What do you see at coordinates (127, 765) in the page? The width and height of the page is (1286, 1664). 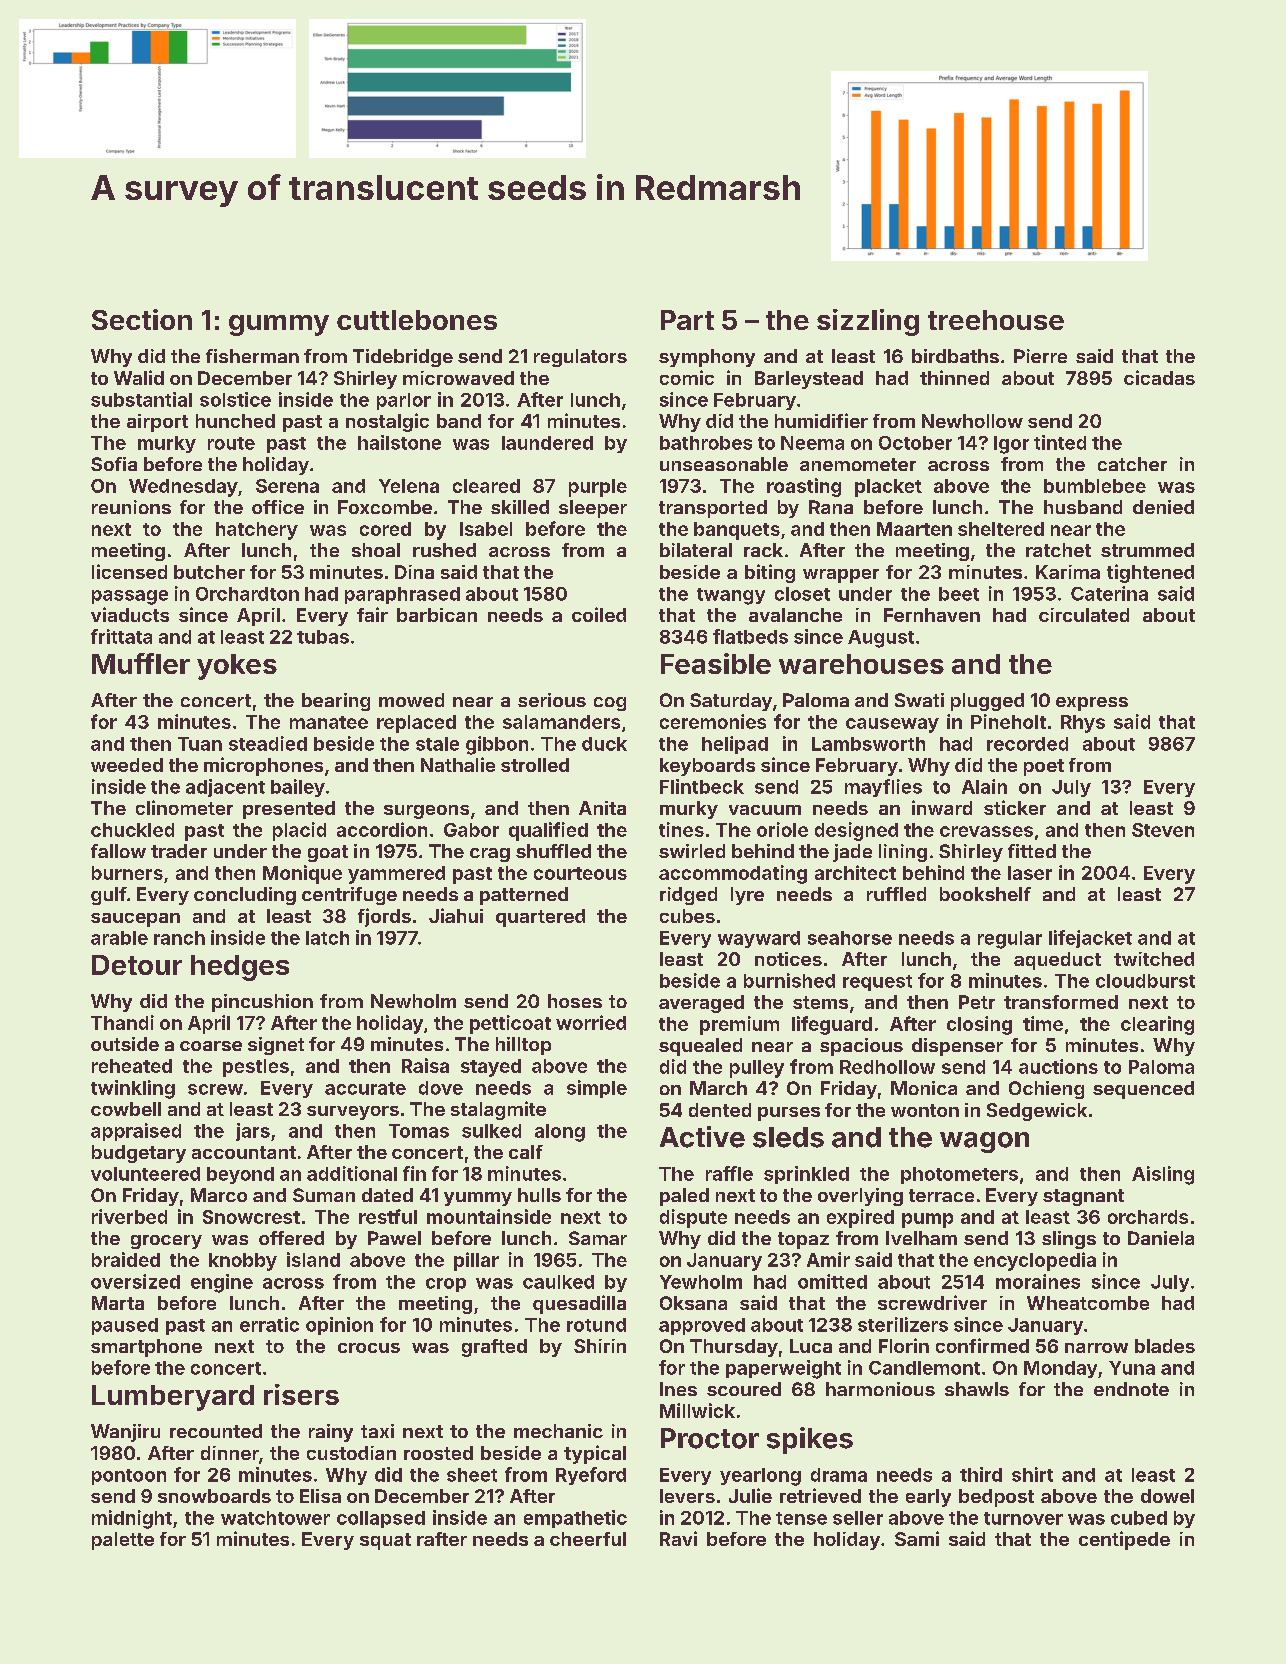 I see `weeded` at bounding box center [127, 765].
